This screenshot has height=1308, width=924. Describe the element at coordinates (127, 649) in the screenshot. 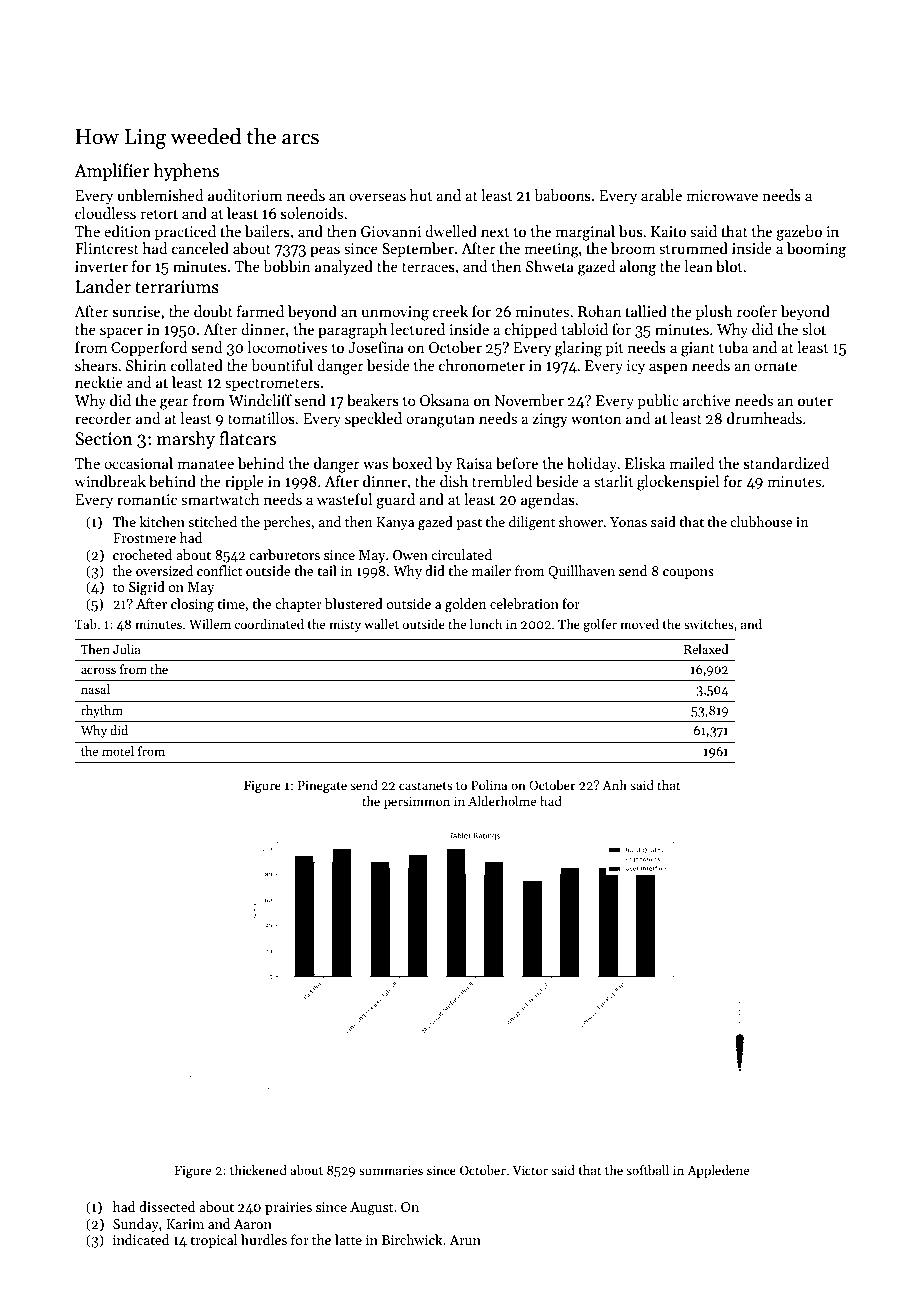

I see `Julia` at that location.
